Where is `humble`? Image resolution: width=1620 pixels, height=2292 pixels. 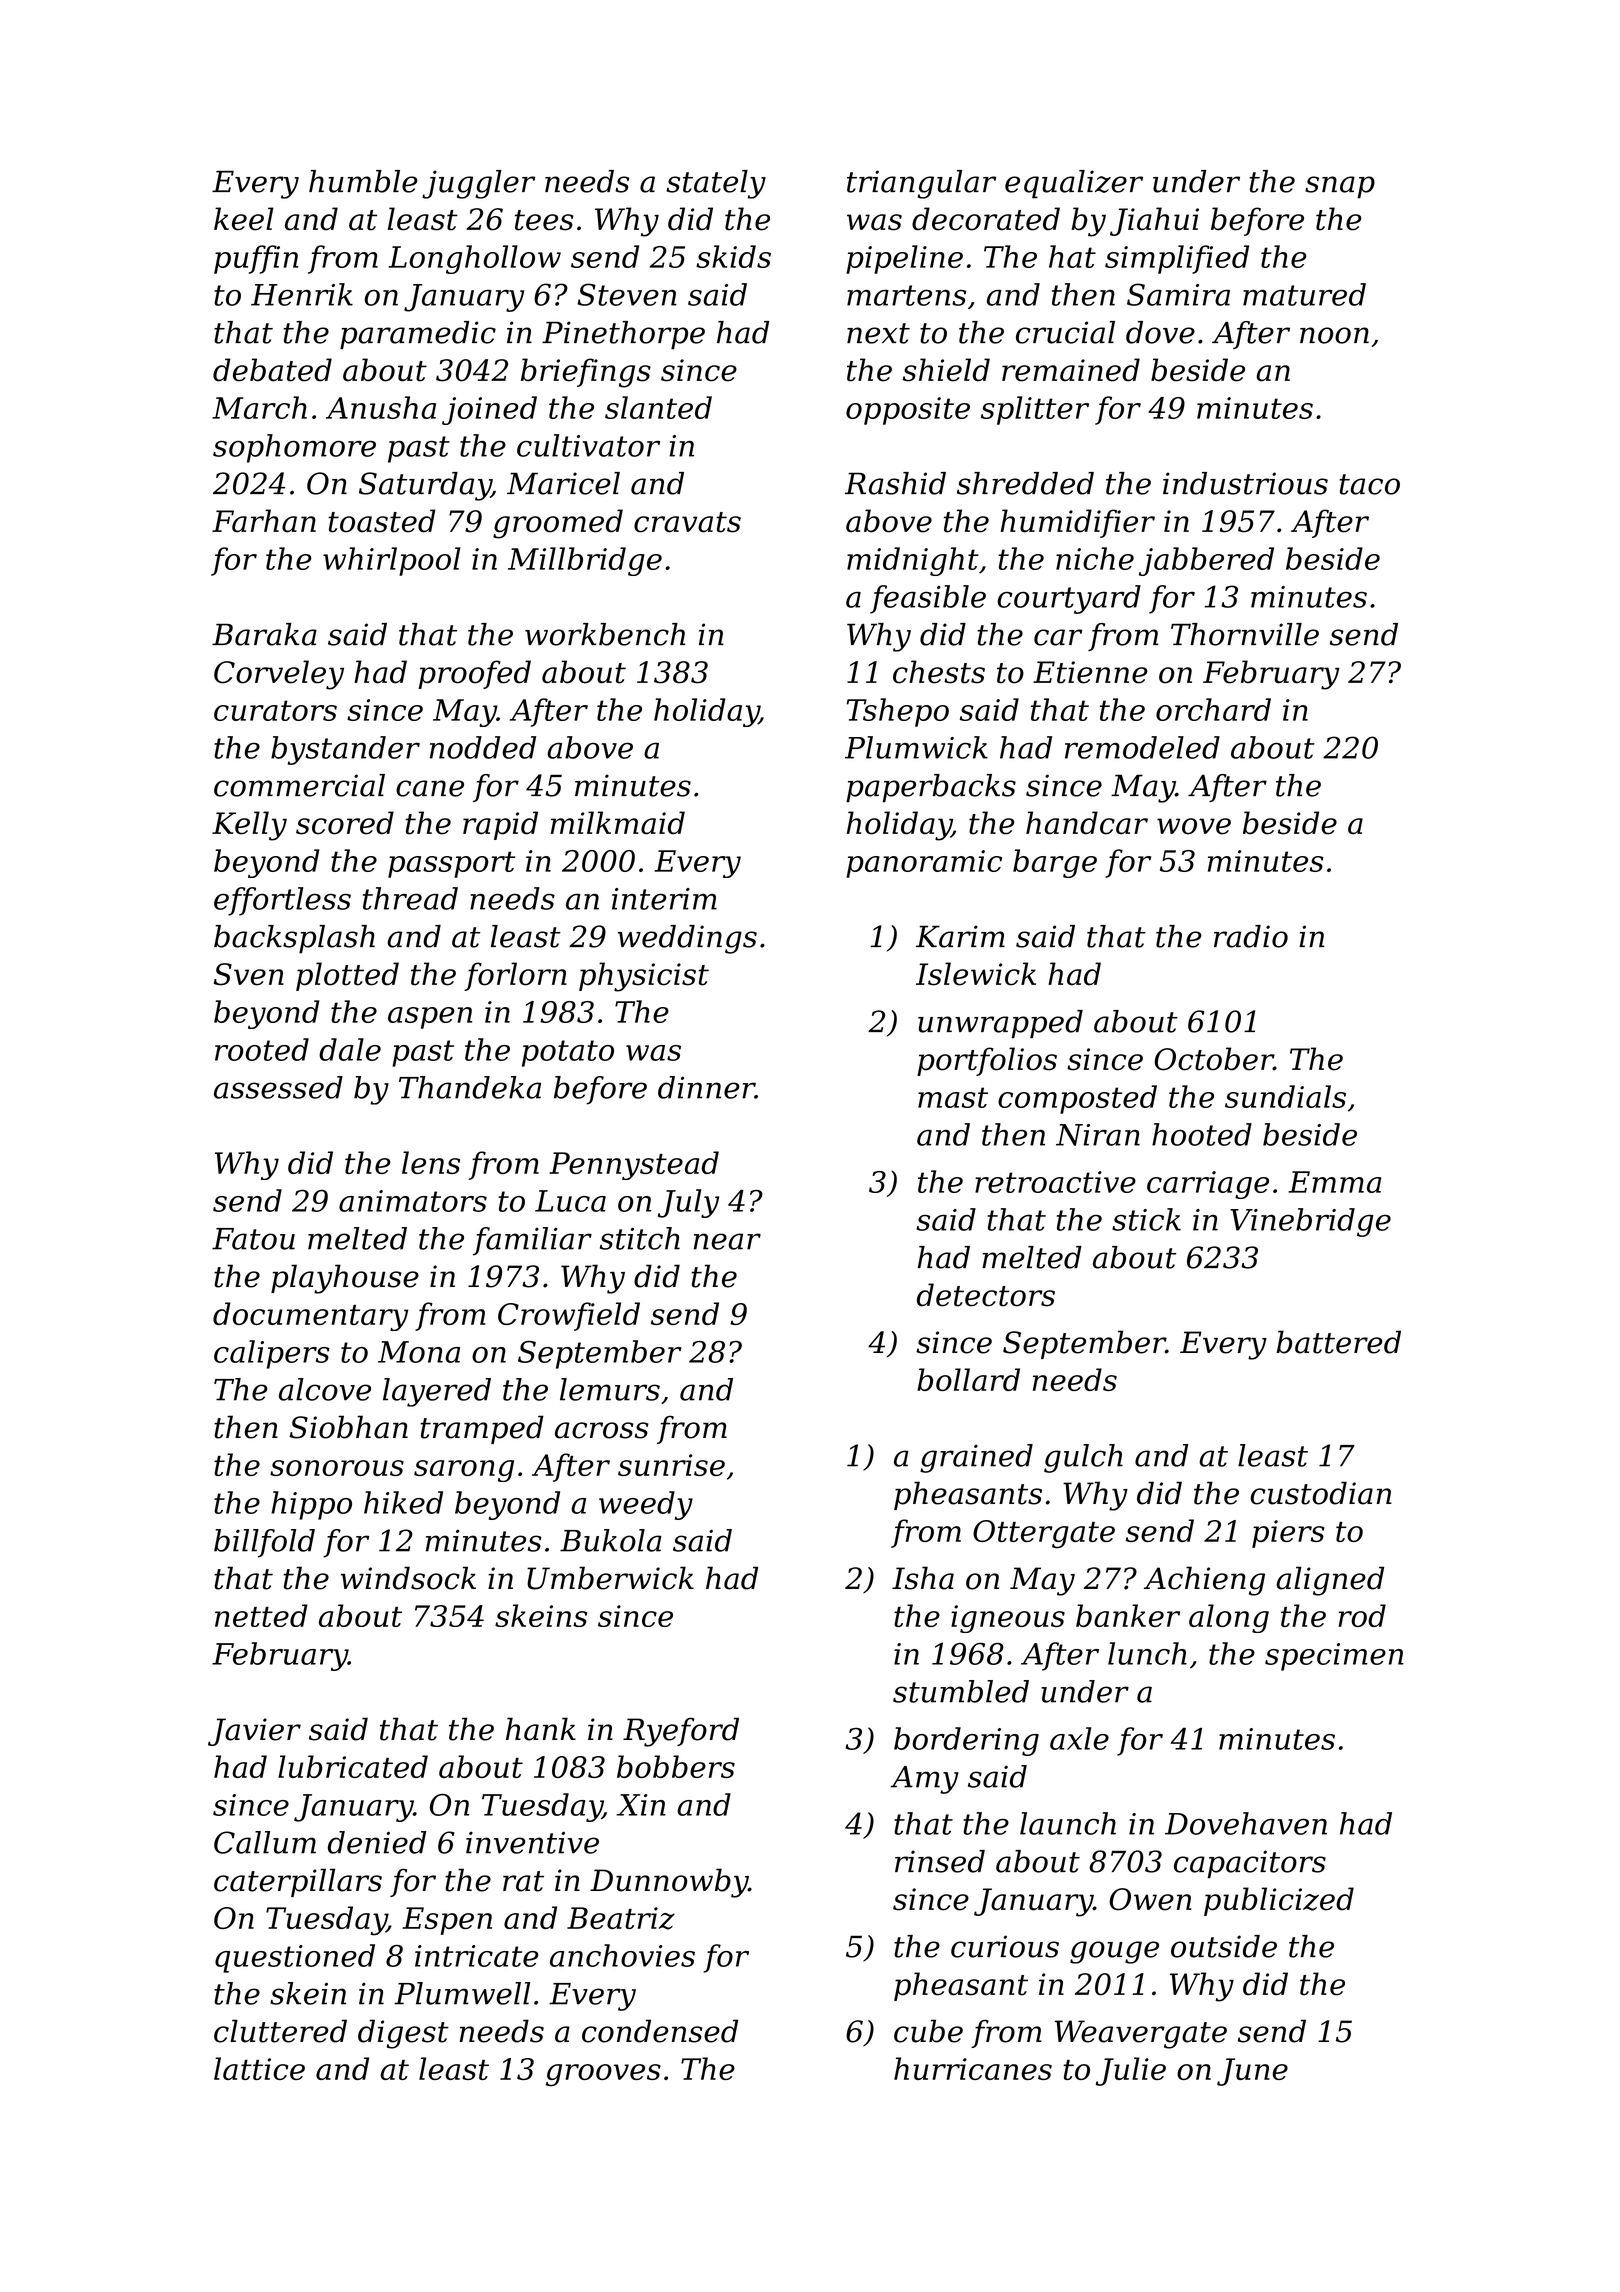
humble is located at coordinates (363, 181).
